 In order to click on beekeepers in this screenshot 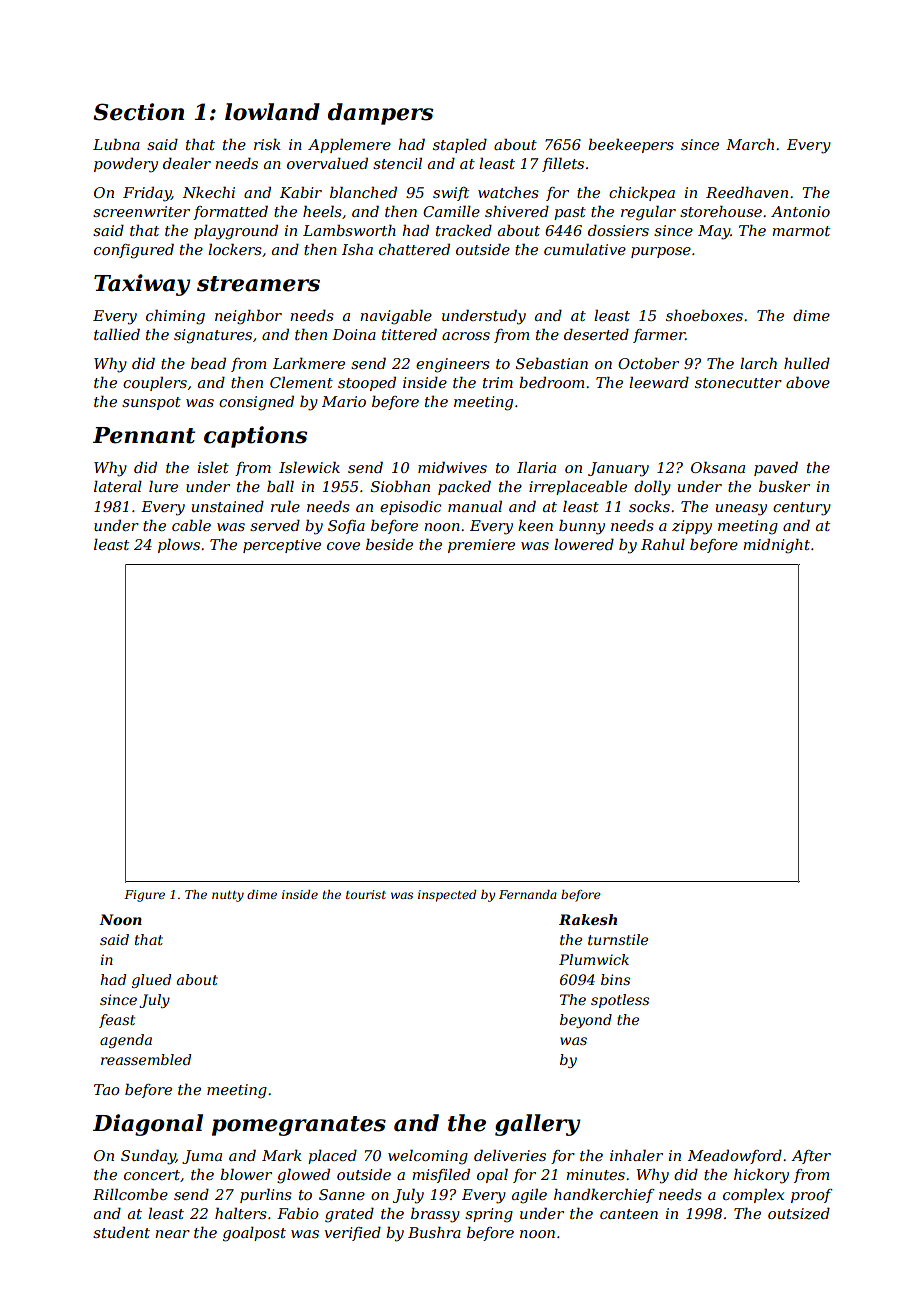, I will do `click(631, 145)`.
